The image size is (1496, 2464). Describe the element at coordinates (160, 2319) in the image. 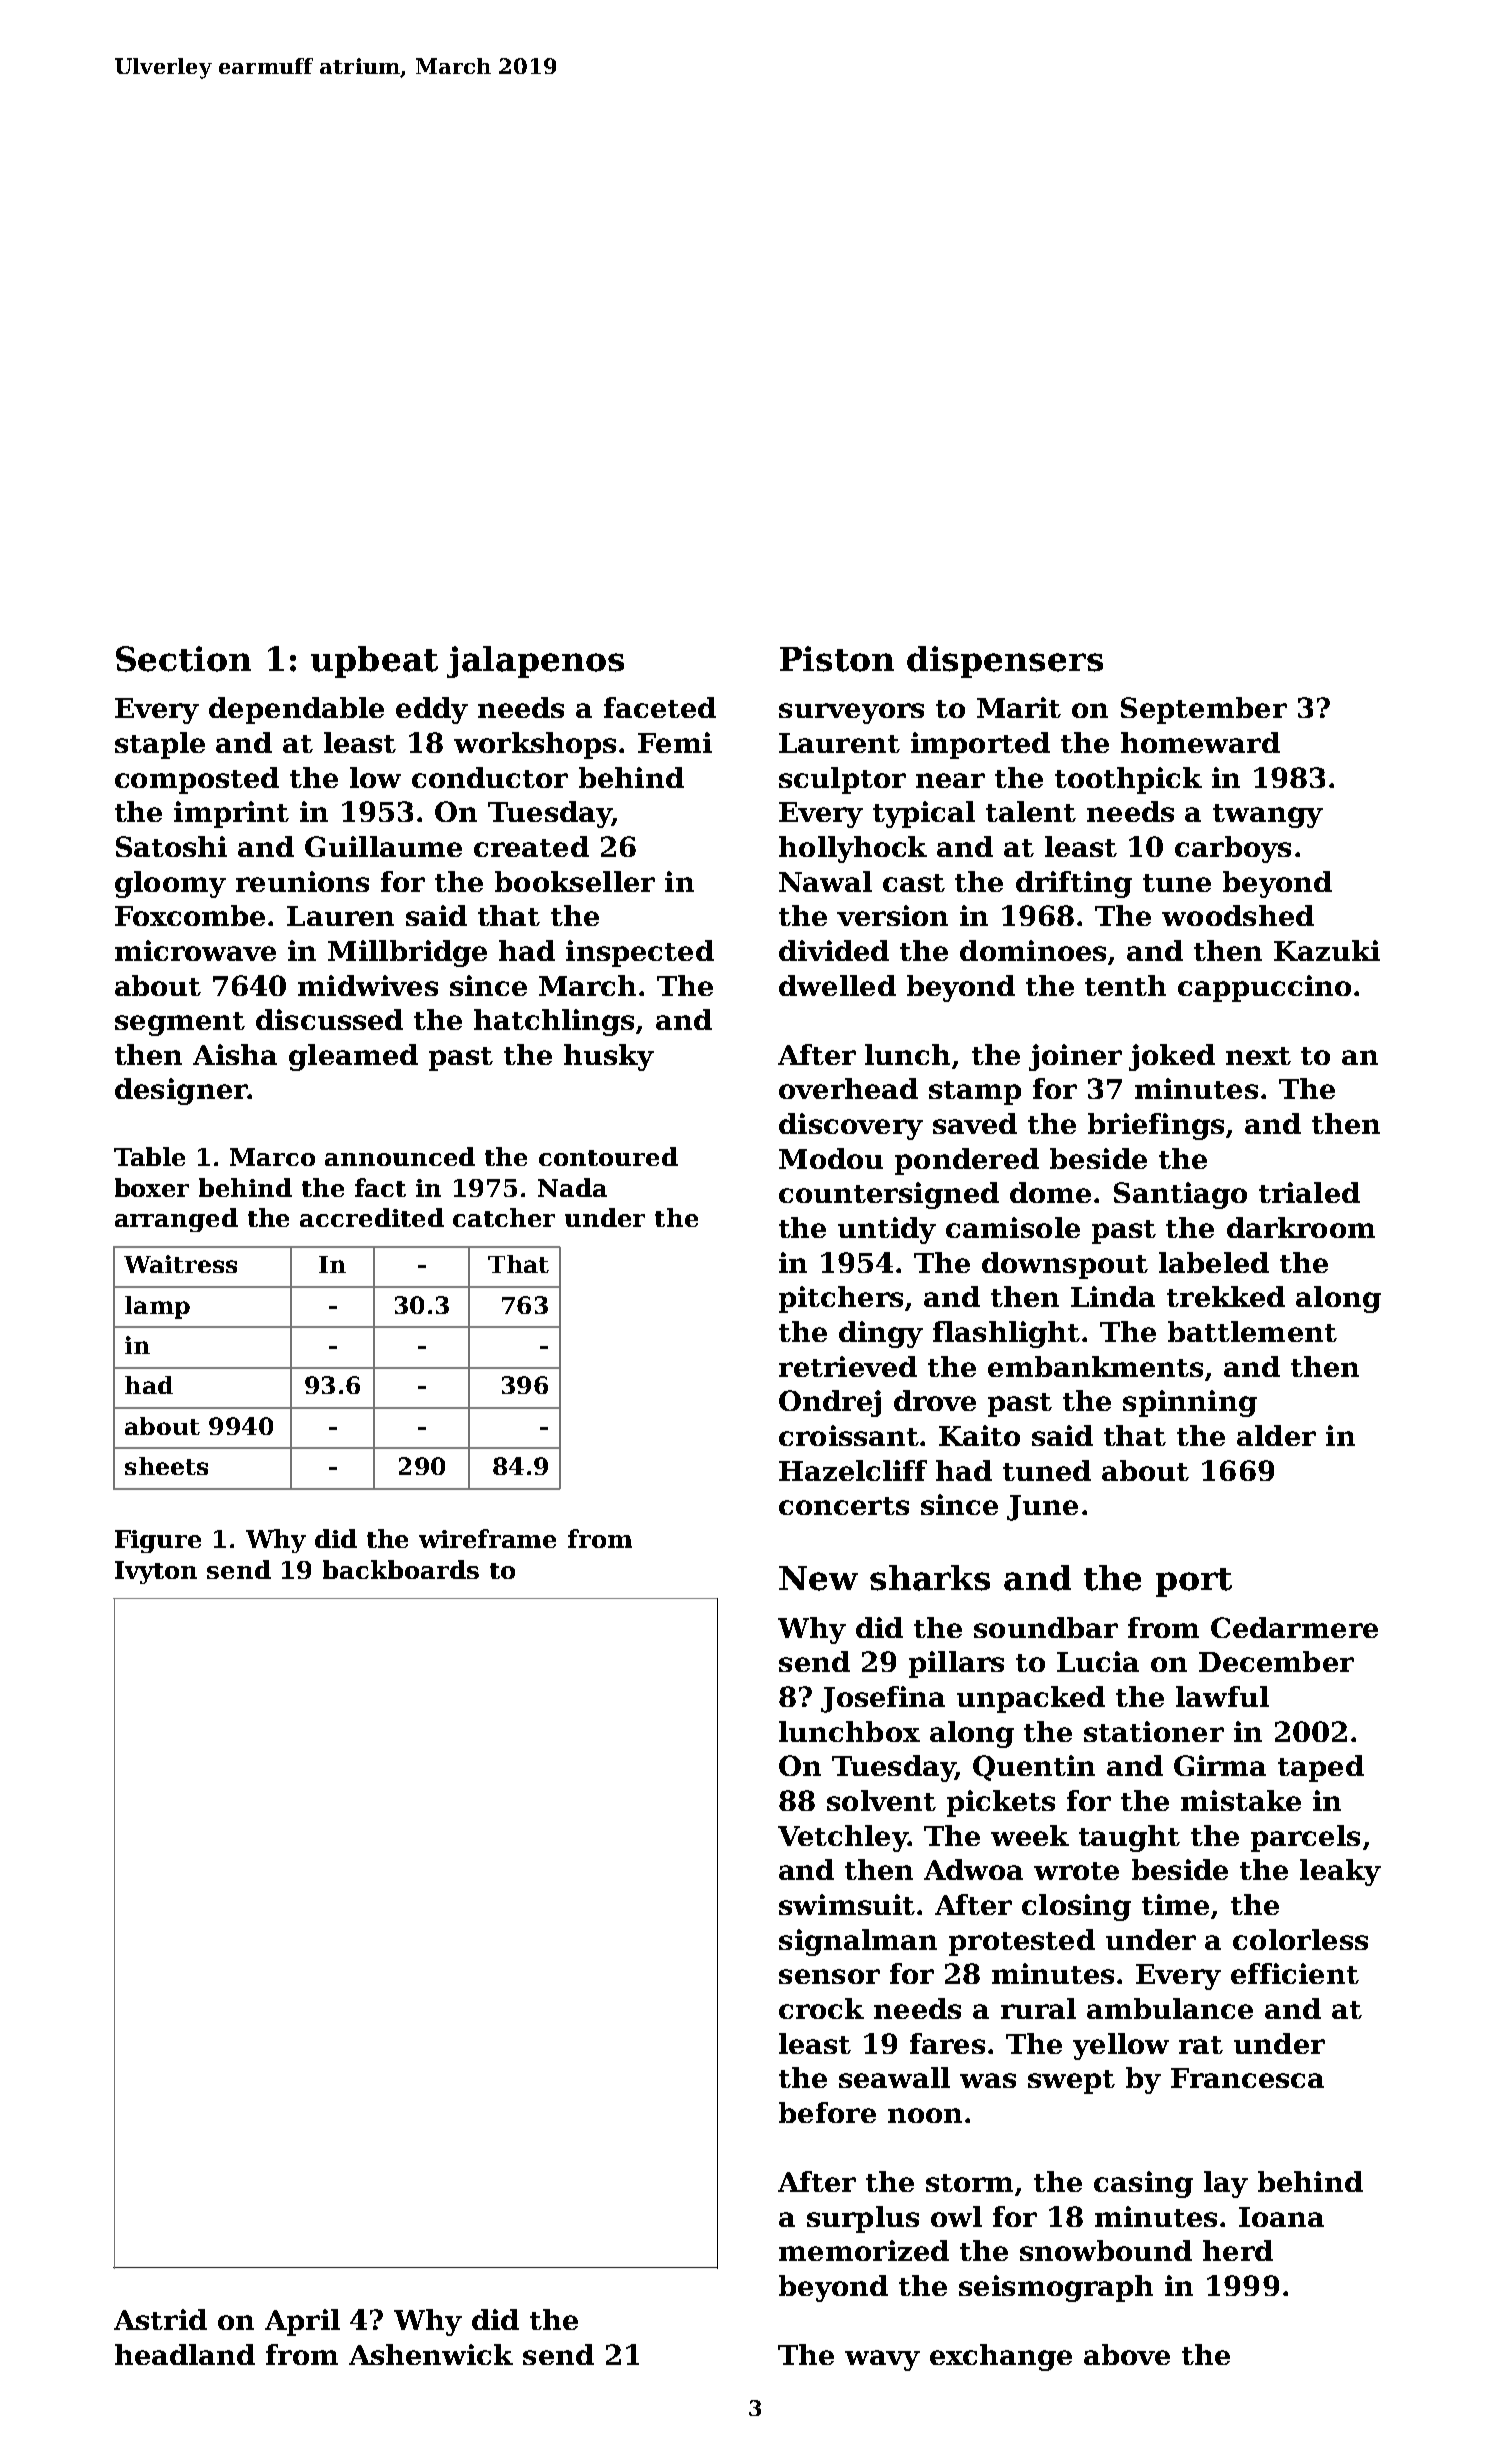

I see `Astrid` at that location.
